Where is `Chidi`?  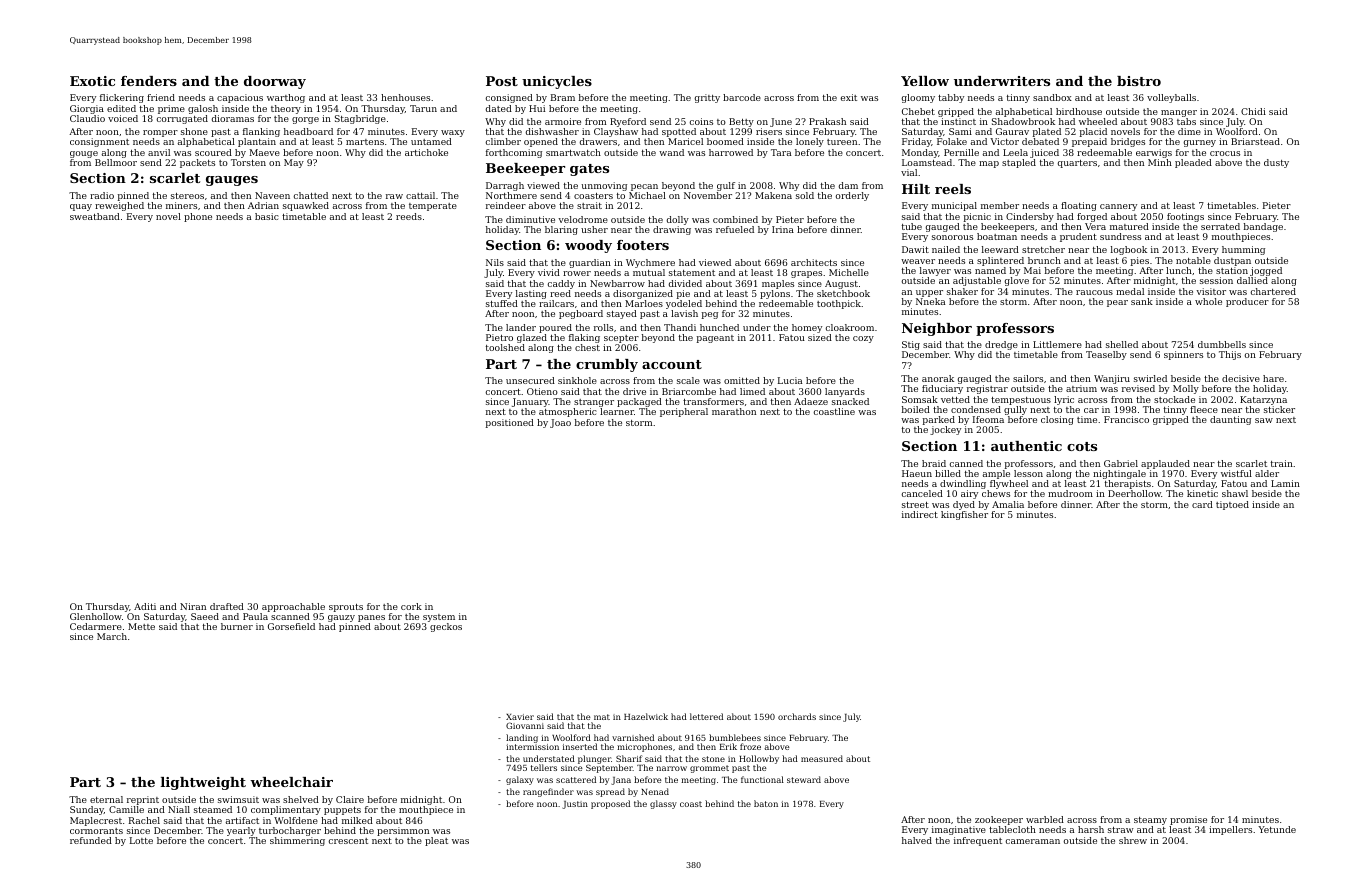 Chidi is located at coordinates (1253, 111).
